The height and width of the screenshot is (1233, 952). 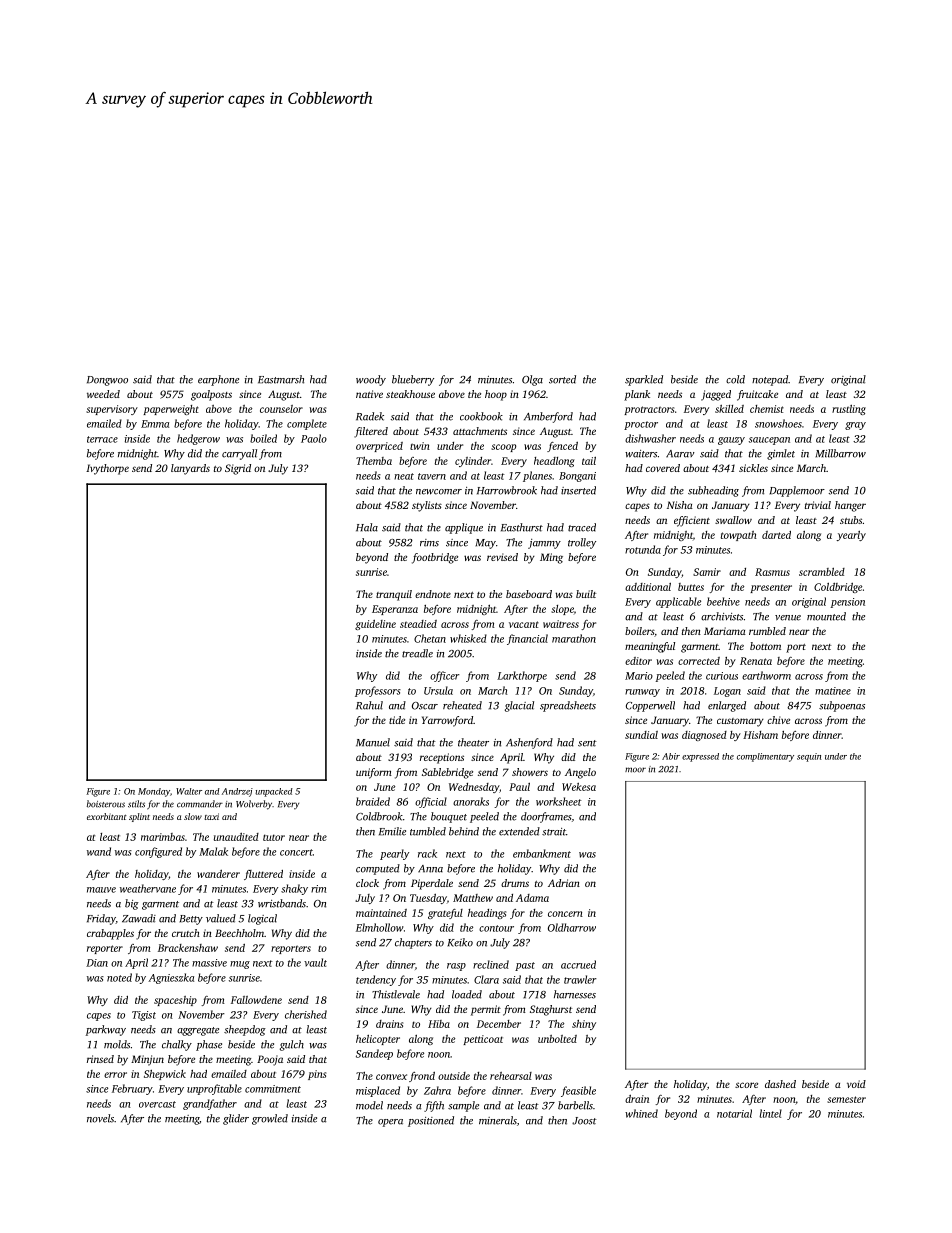 What do you see at coordinates (770, 380) in the screenshot?
I see `notepad` at bounding box center [770, 380].
